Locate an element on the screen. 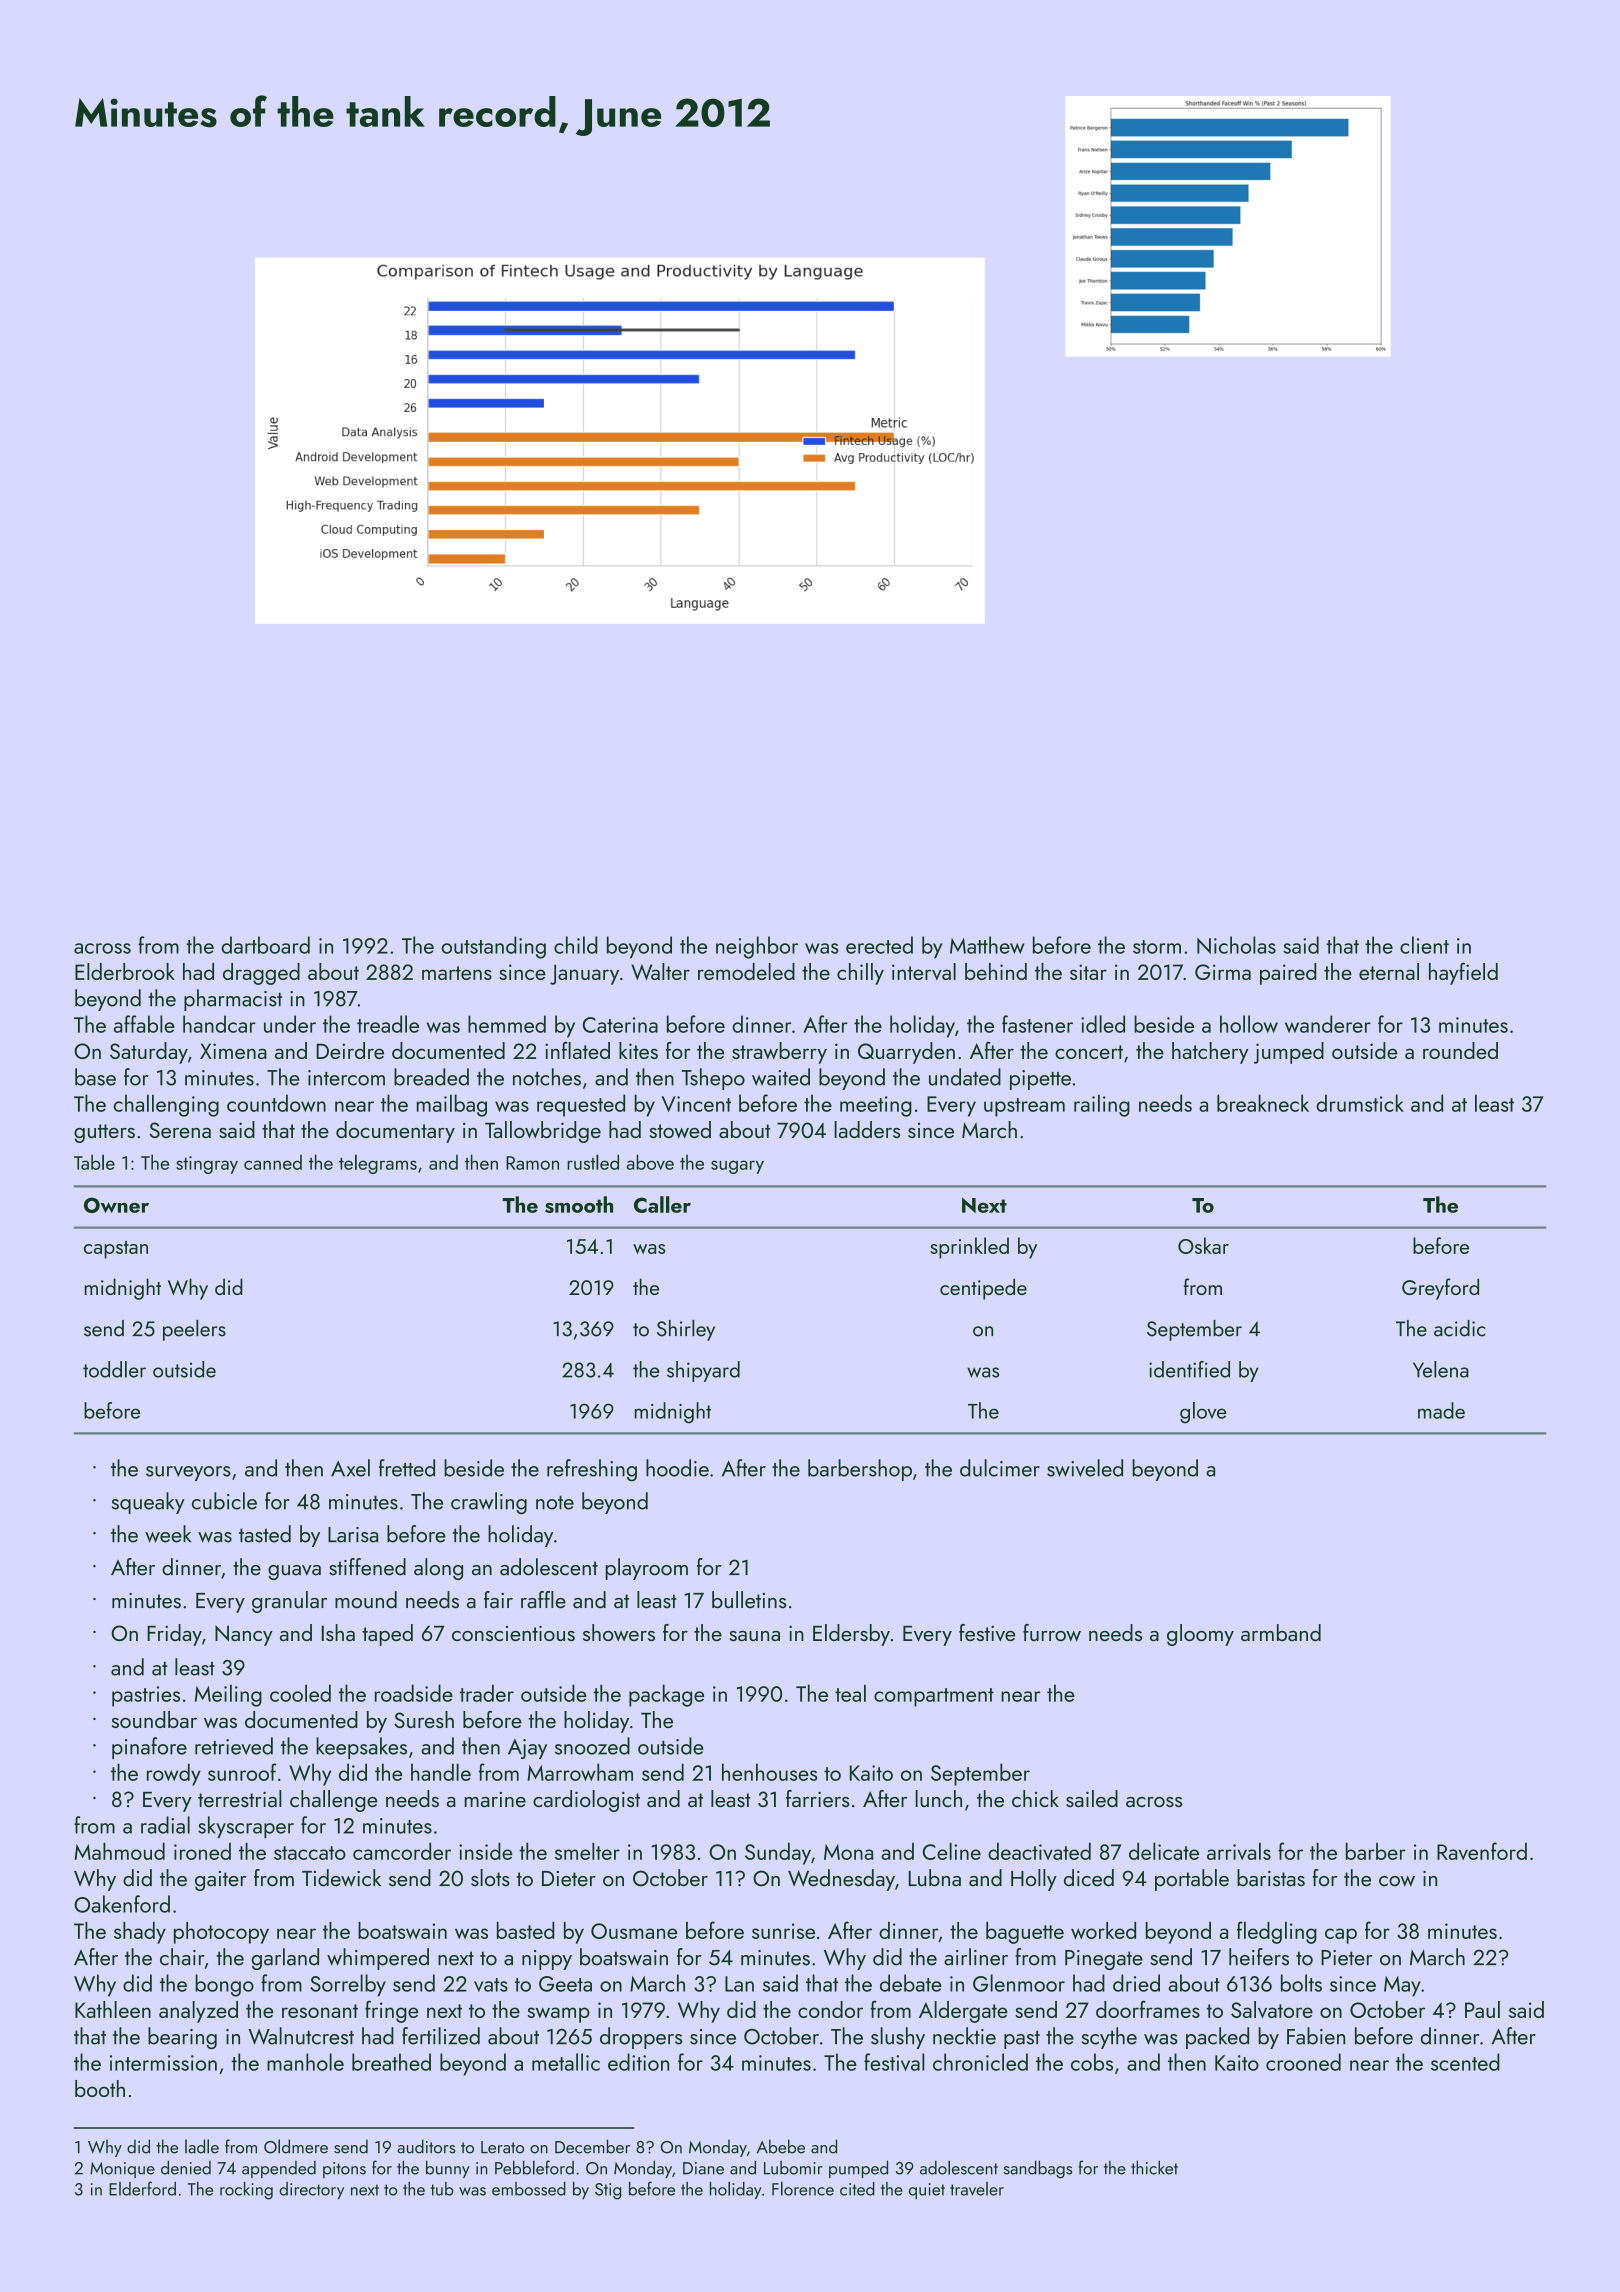 The width and height of the screenshot is (1620, 2292). radial is located at coordinates (165, 1825).
